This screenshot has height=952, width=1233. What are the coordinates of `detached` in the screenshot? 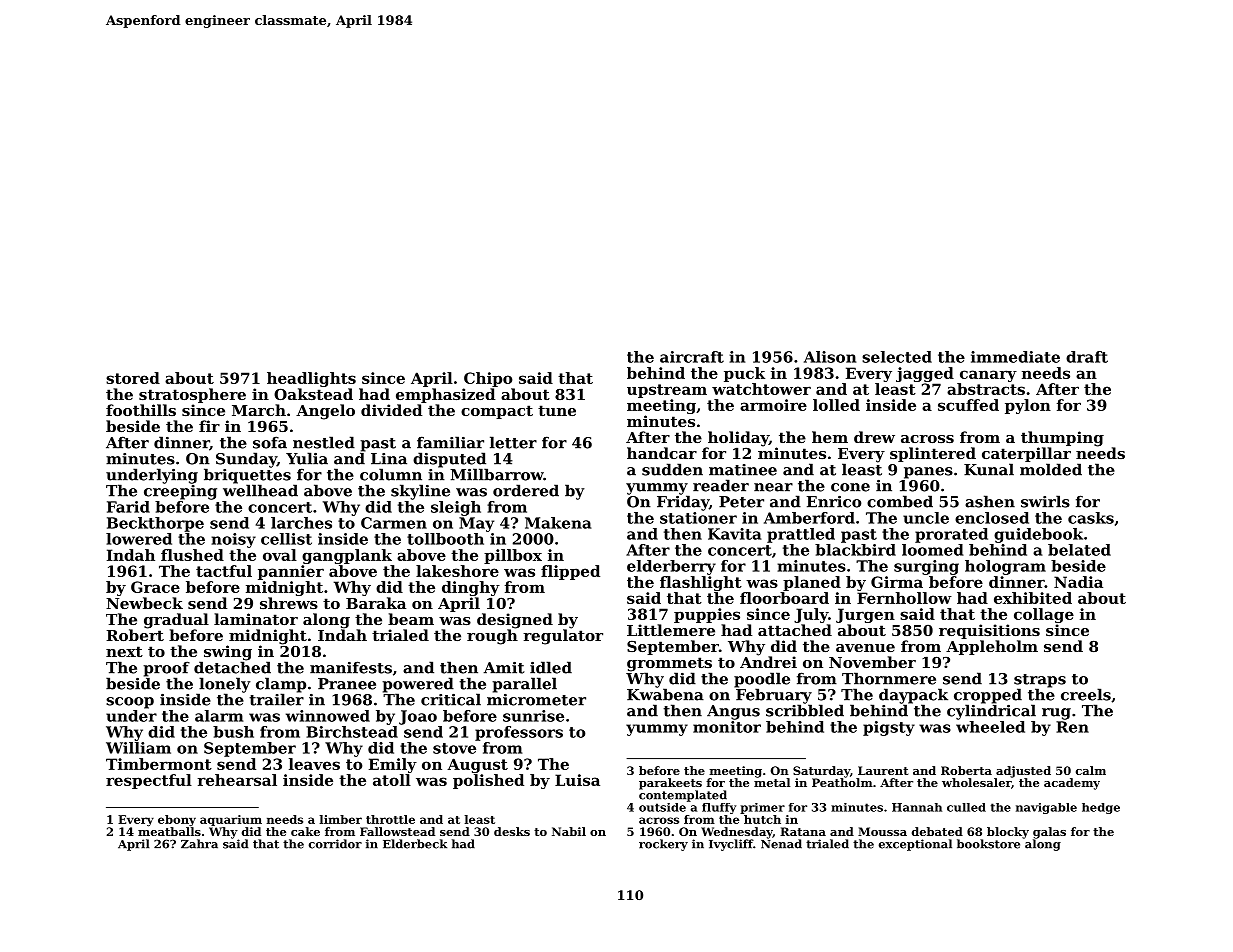 It's located at (232, 667).
